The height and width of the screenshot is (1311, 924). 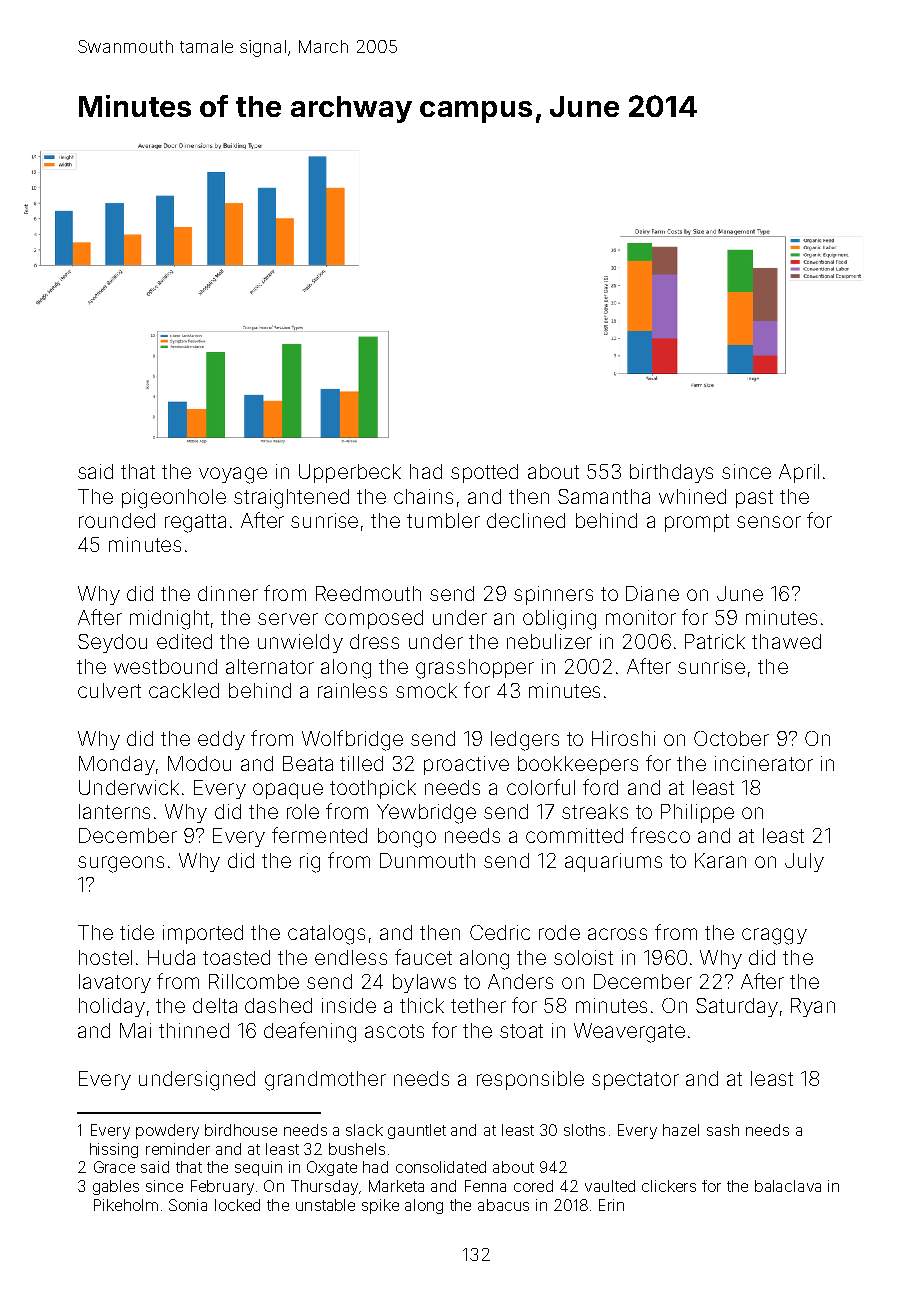 I want to click on spike, so click(x=380, y=1206).
